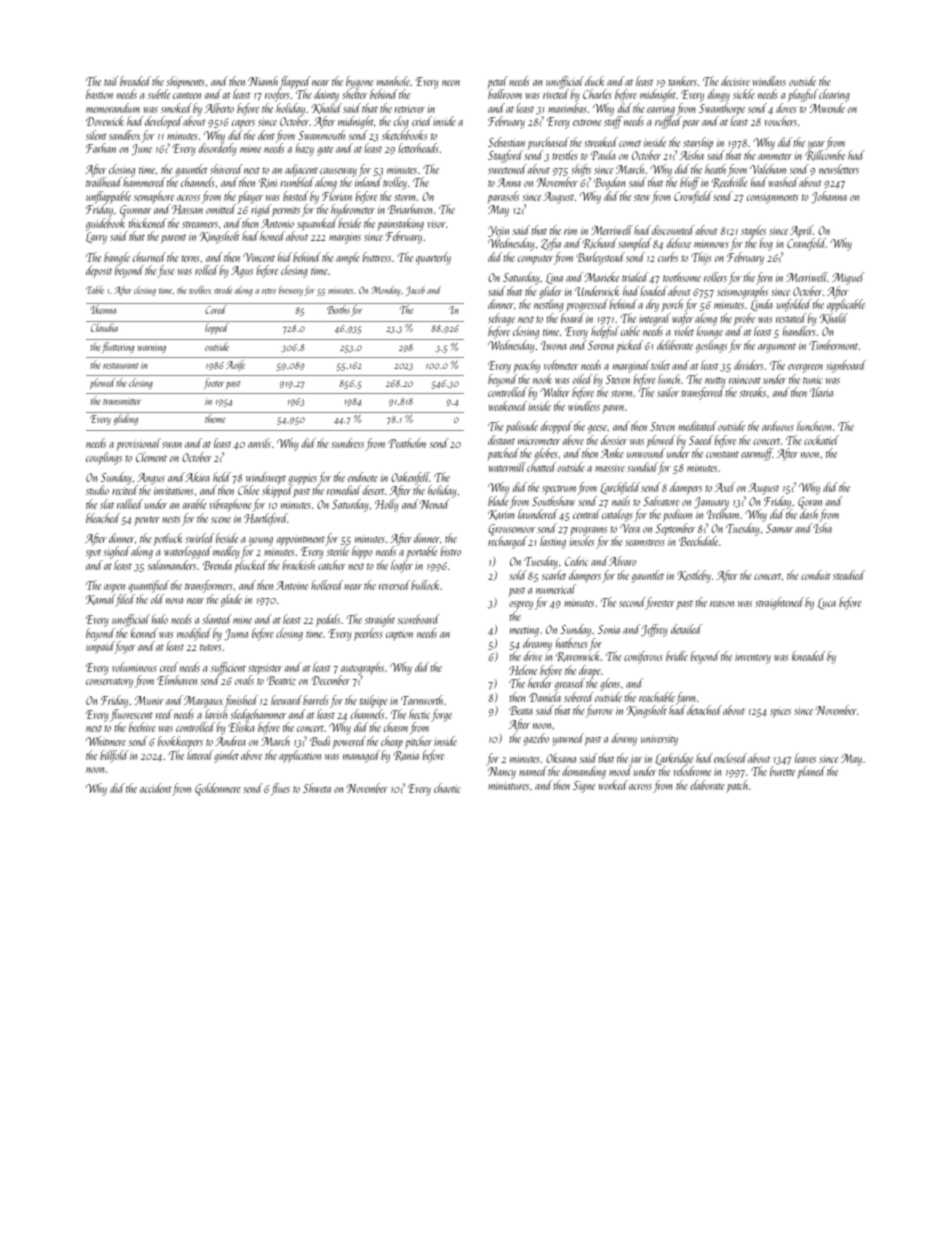 The image size is (952, 1233). What do you see at coordinates (435, 504) in the image?
I see `Nenad` at bounding box center [435, 504].
